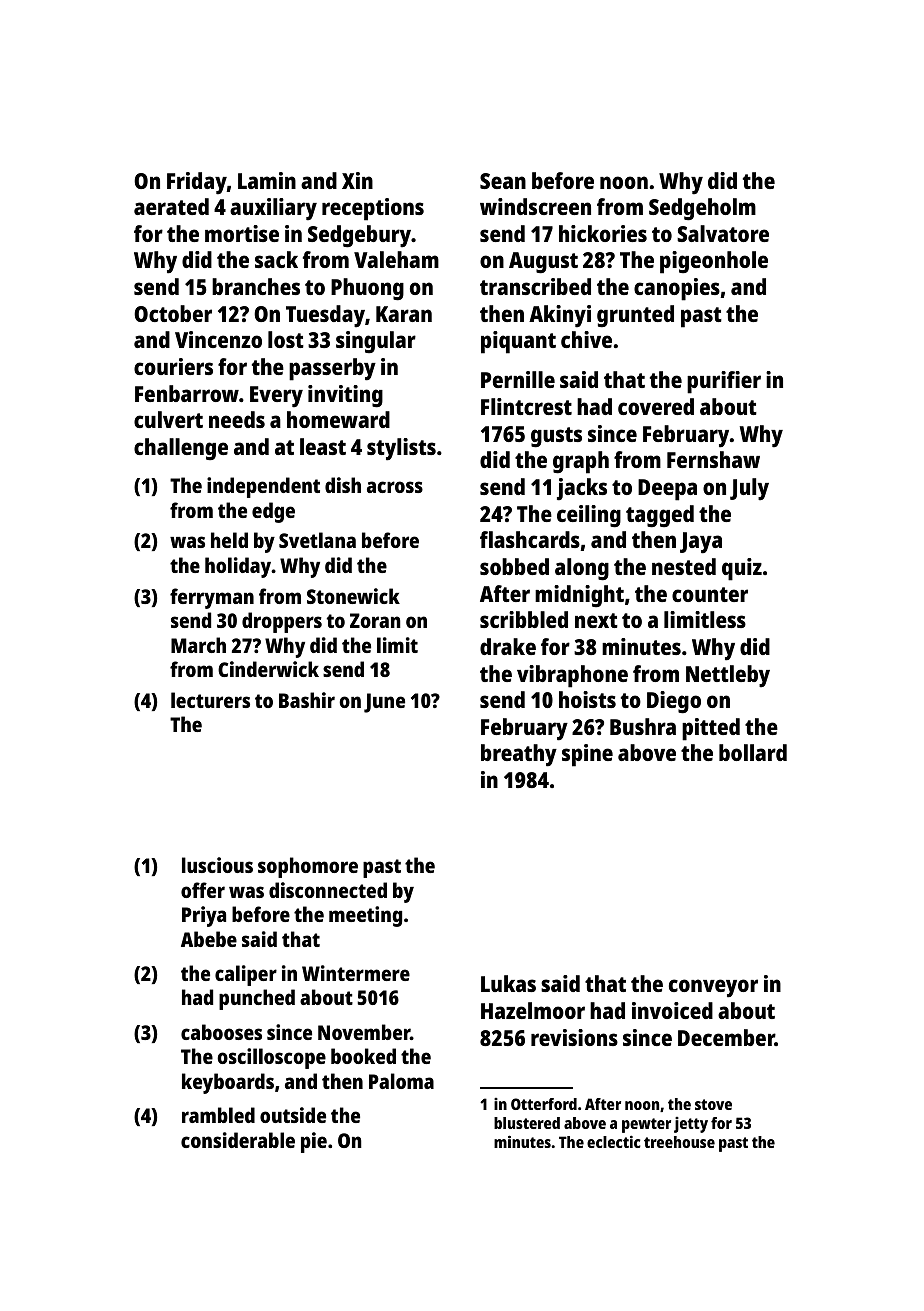 This screenshot has width=924, height=1311. What do you see at coordinates (238, 567) in the screenshot?
I see `holiday` at bounding box center [238, 567].
